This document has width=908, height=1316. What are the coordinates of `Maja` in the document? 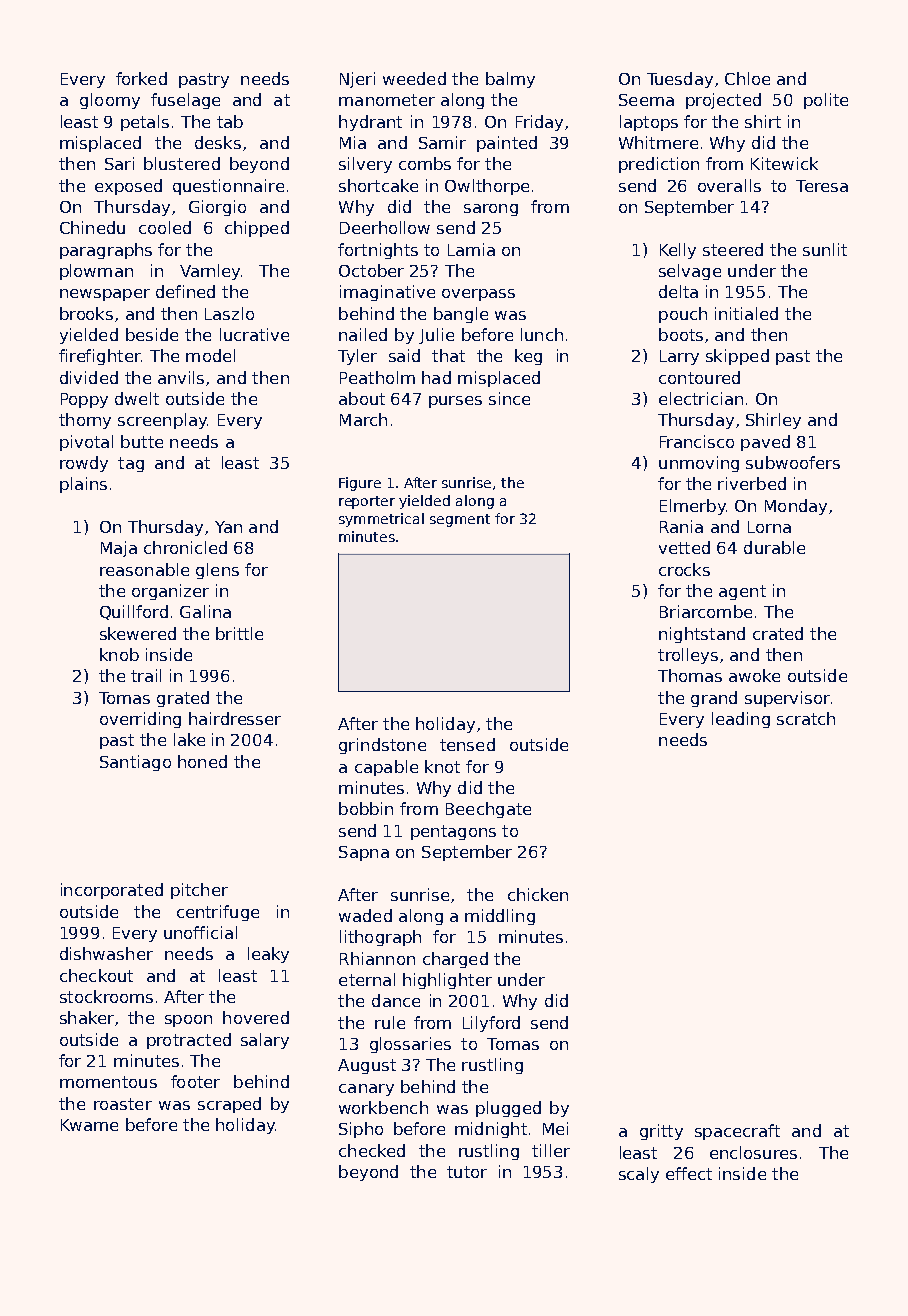 It's located at (119, 549).
